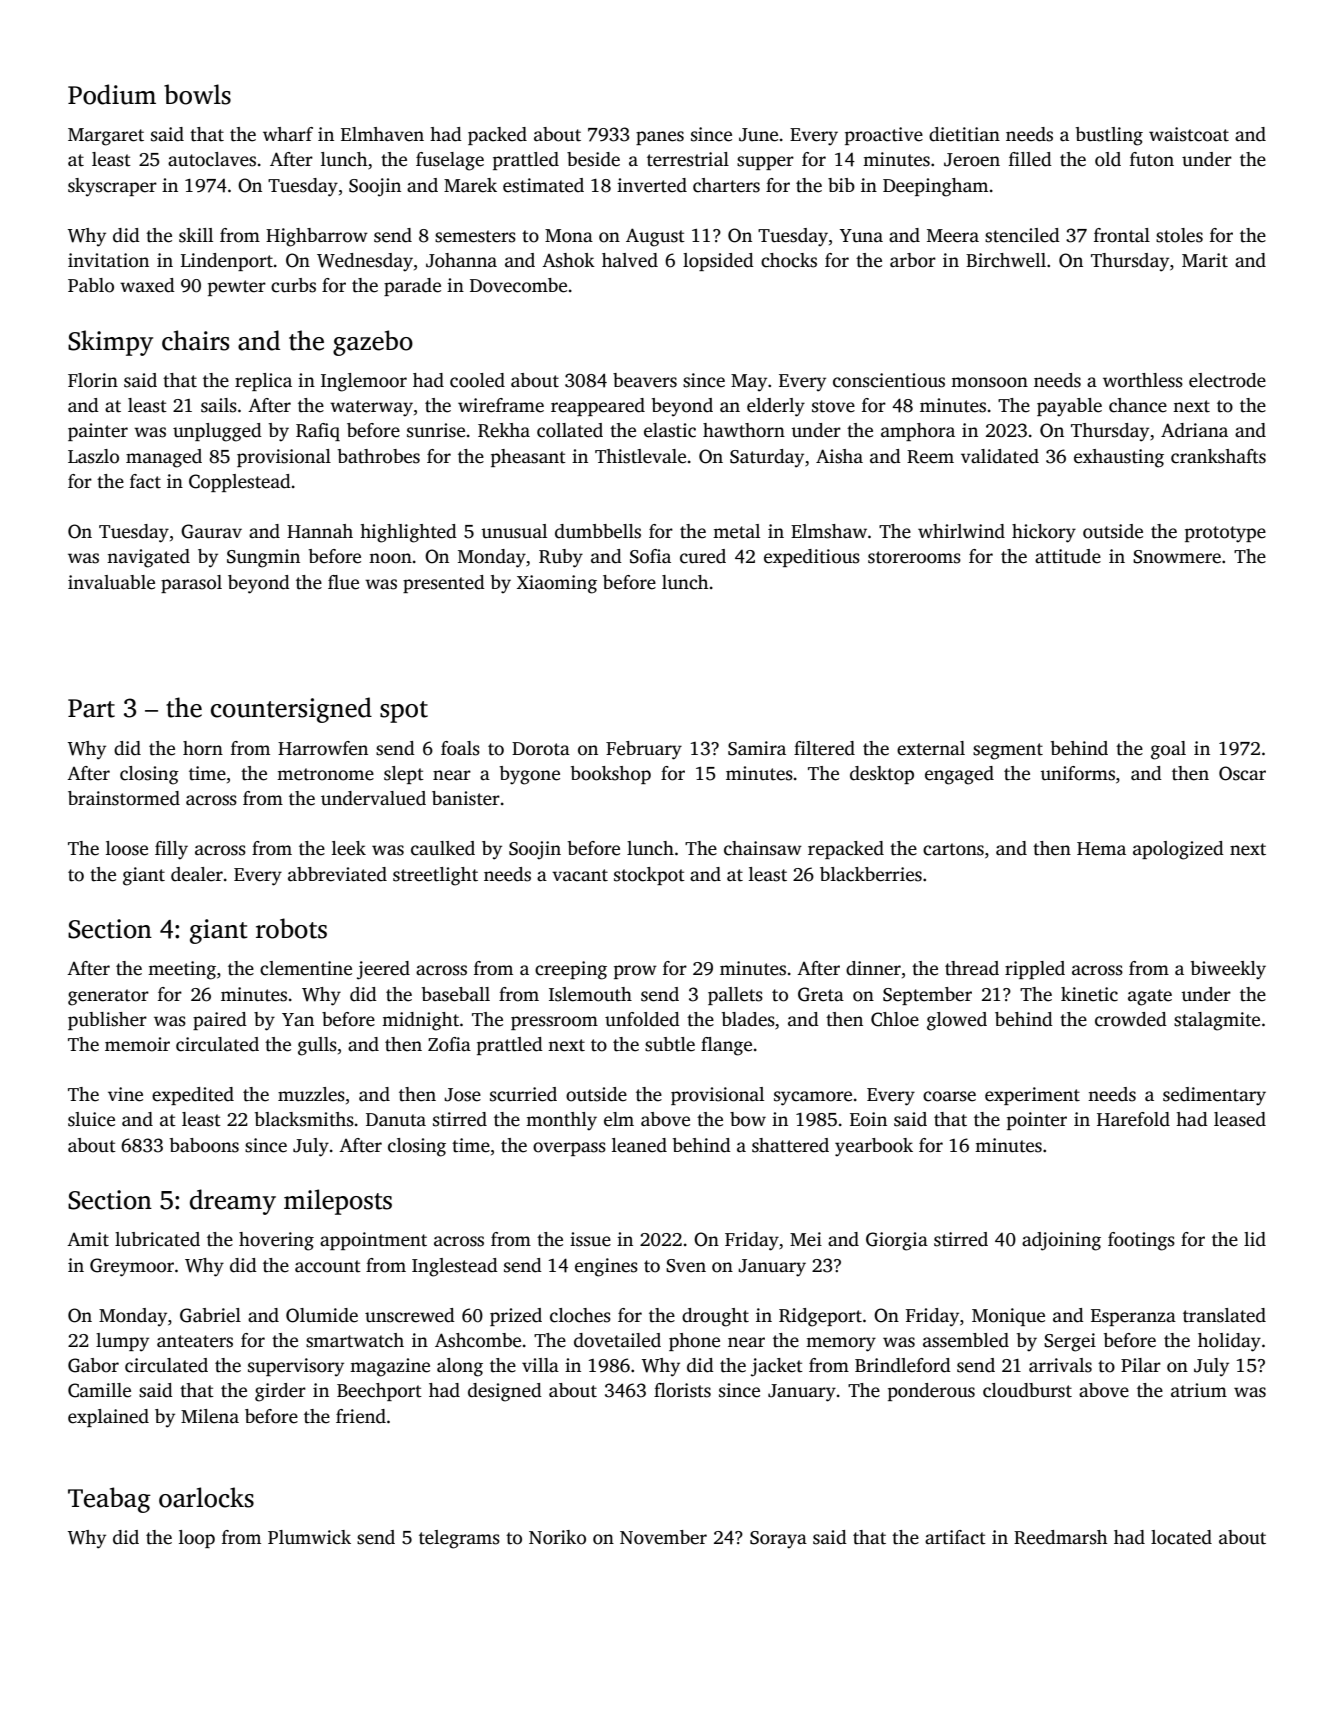 The image size is (1334, 1727). I want to click on biweekly, so click(1228, 970).
